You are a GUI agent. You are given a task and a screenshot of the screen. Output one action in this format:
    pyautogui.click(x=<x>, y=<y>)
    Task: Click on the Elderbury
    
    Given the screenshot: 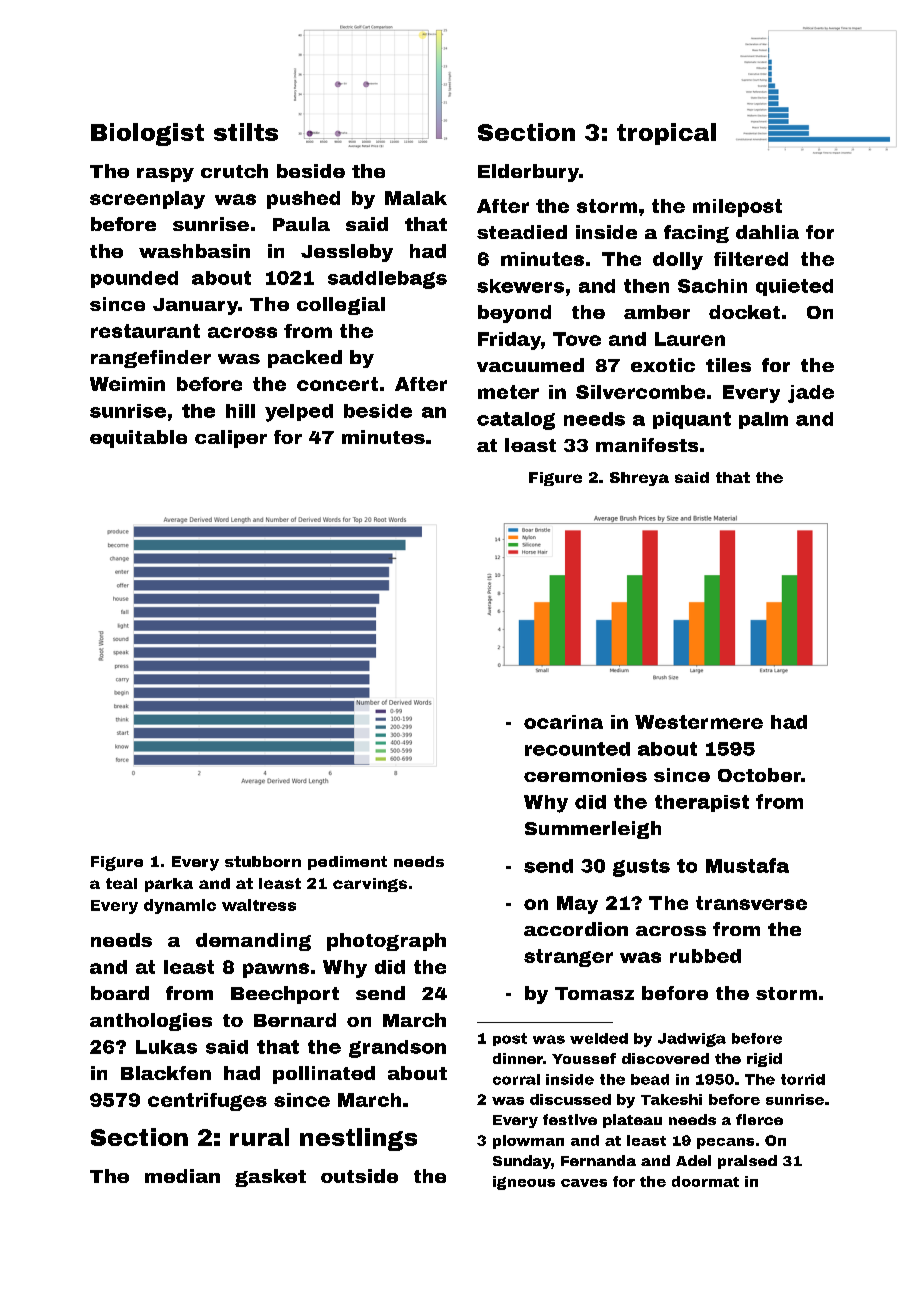 What is the action you would take?
    pyautogui.click(x=528, y=173)
